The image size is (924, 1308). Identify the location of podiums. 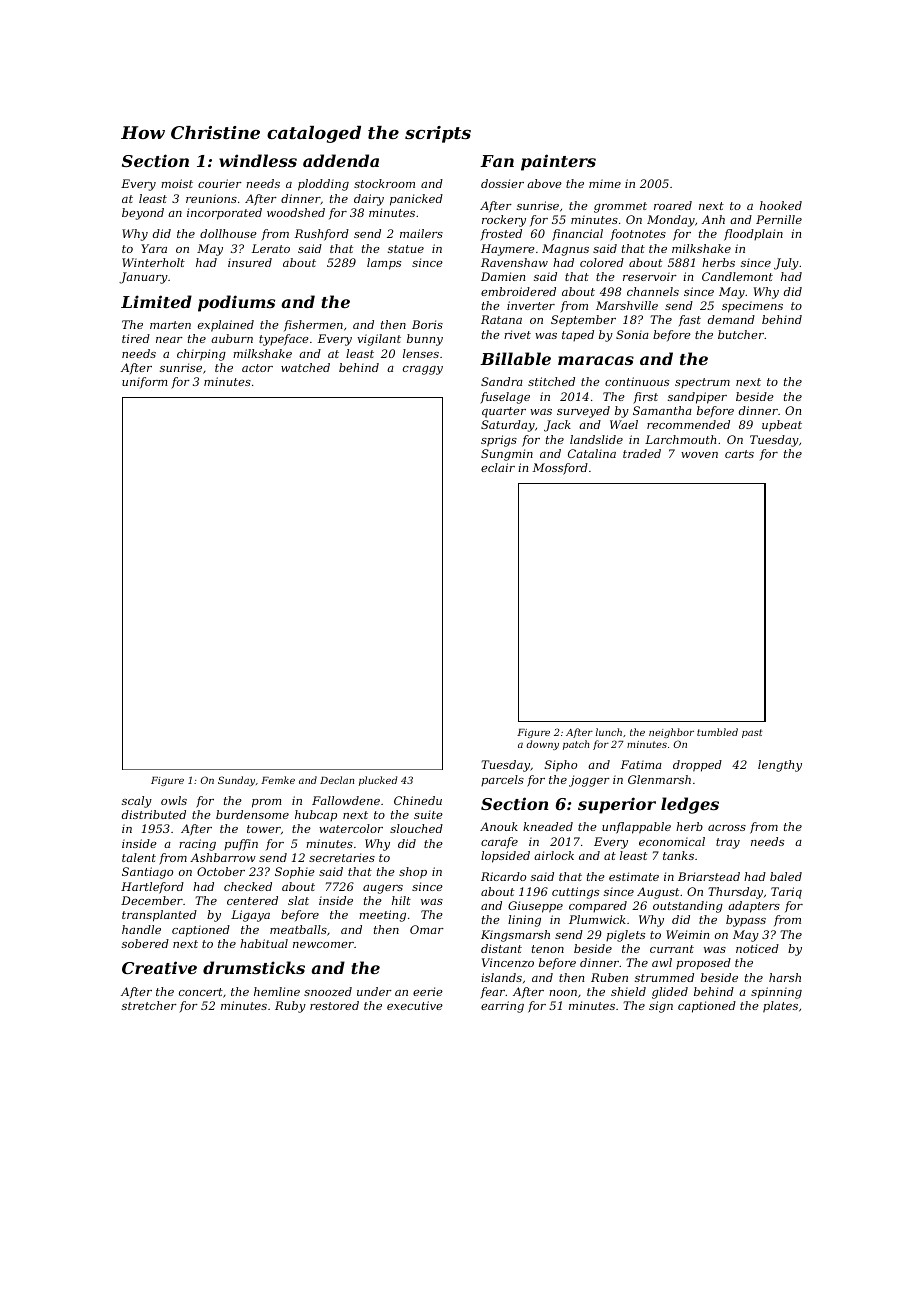
(236, 303).
